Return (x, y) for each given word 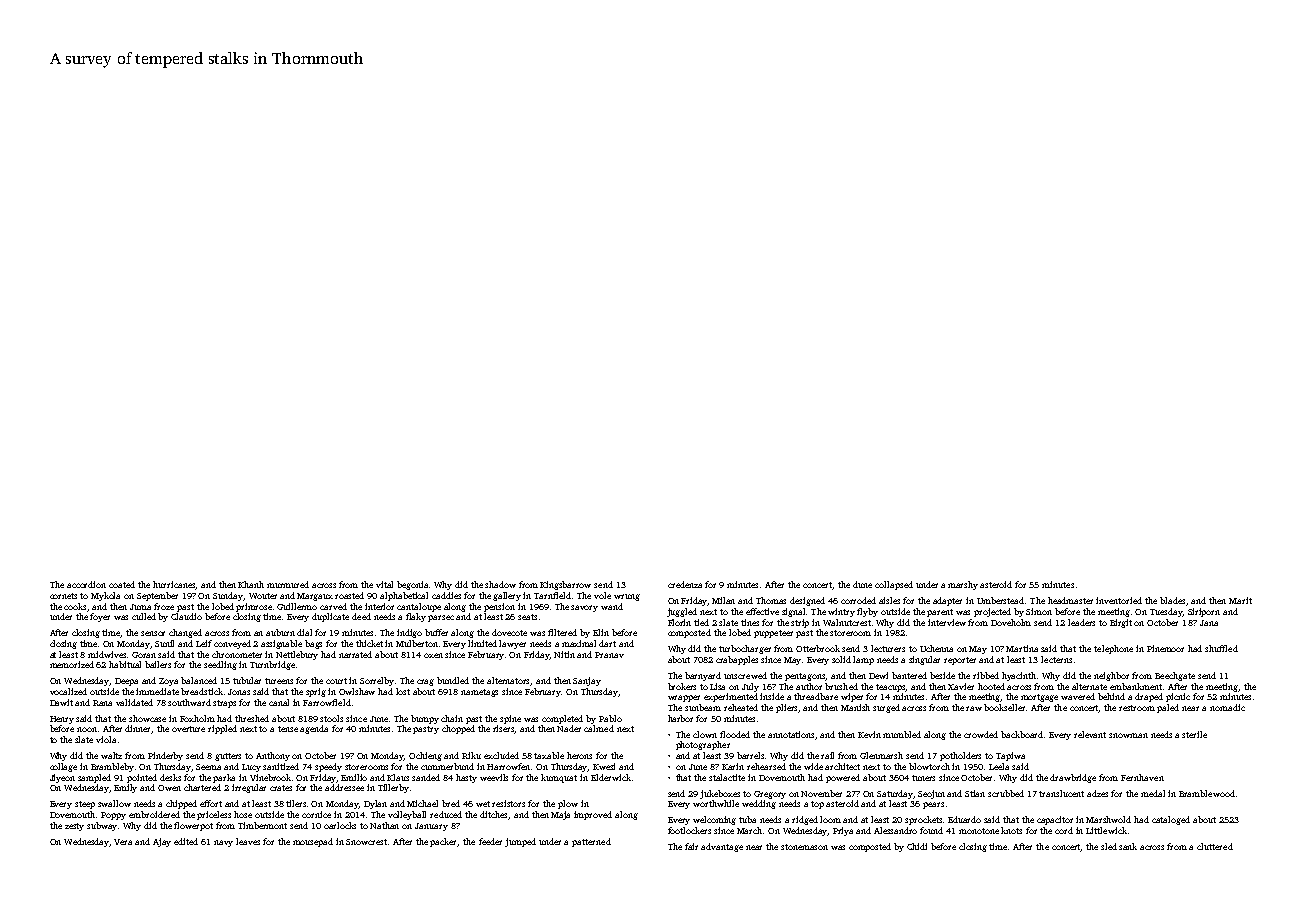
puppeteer (773, 634)
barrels (750, 755)
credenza (685, 584)
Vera (123, 842)
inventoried (1119, 600)
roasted (349, 595)
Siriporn (1204, 612)
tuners (923, 778)
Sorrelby (377, 681)
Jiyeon (62, 778)
